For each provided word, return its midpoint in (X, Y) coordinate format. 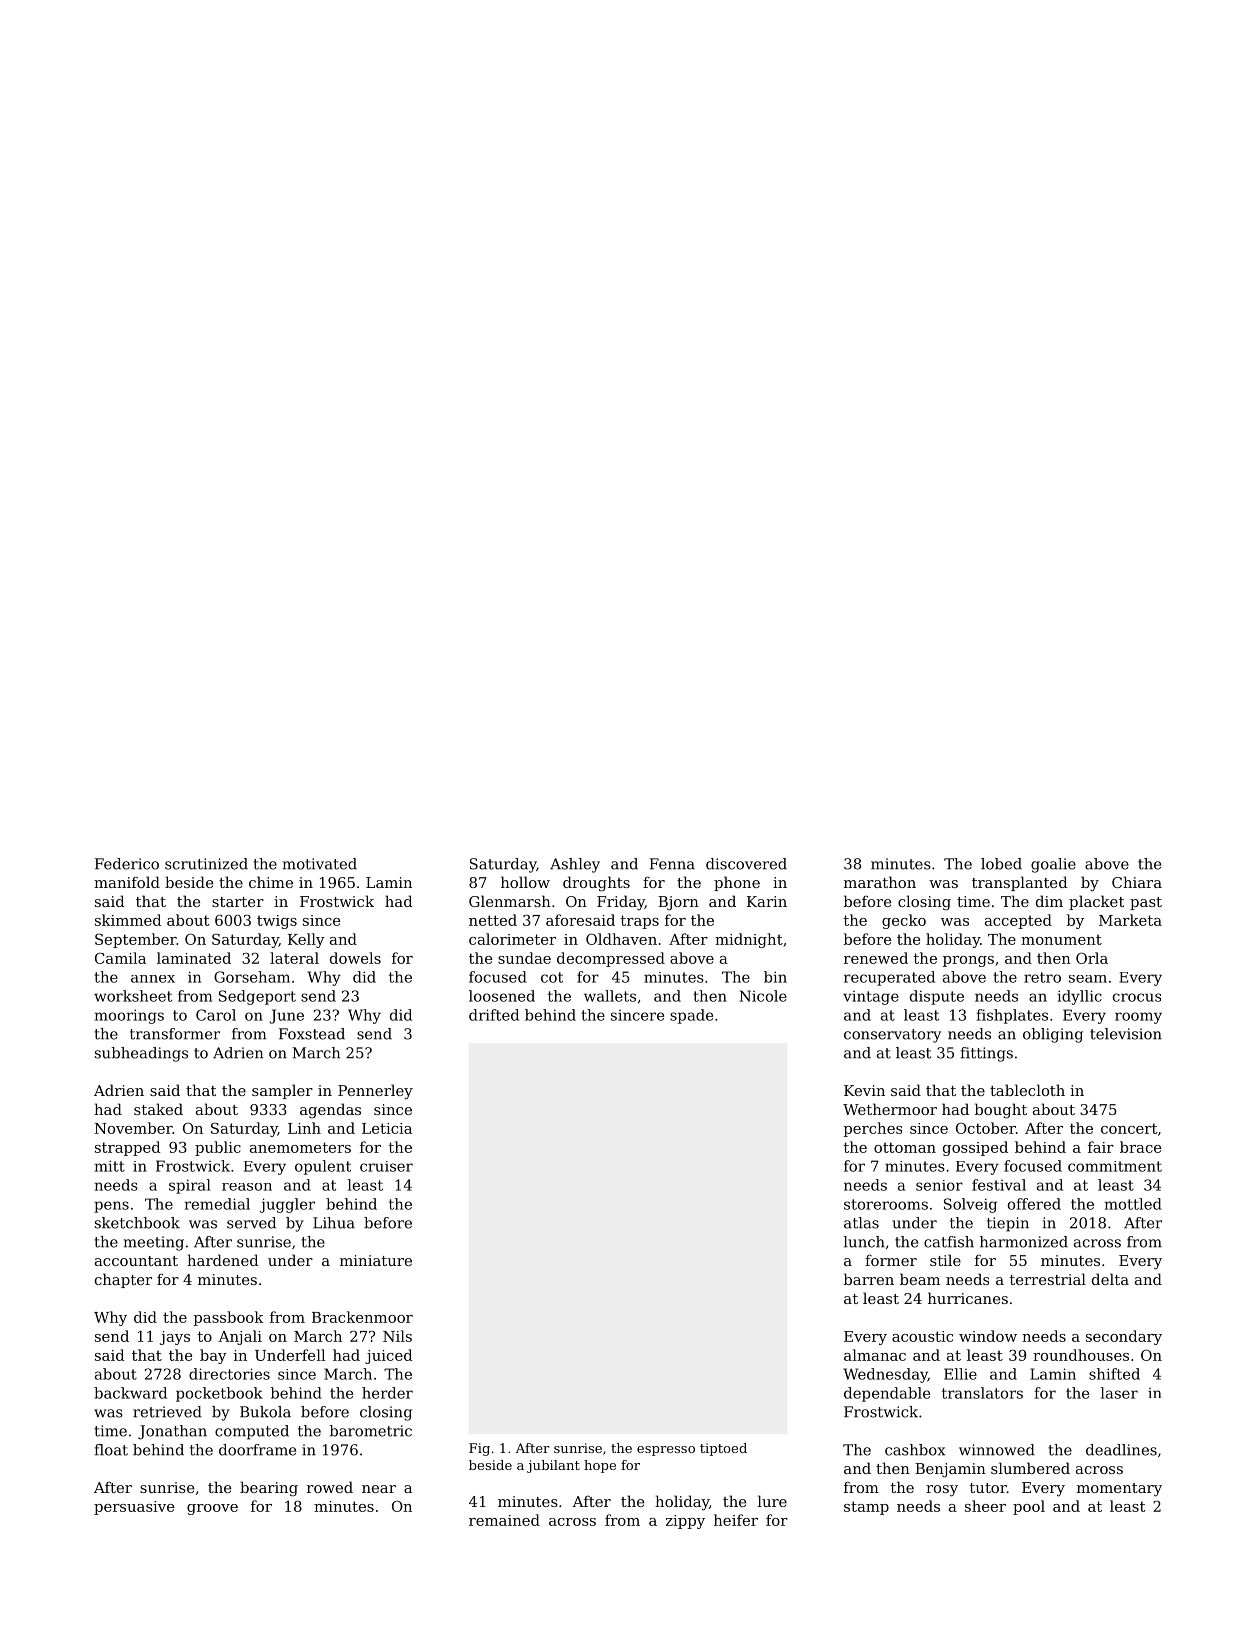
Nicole (763, 996)
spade (691, 1016)
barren (868, 1279)
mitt (110, 1166)
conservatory (892, 1036)
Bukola (265, 1412)
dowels (355, 958)
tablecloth (1027, 1090)
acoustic (922, 1336)
